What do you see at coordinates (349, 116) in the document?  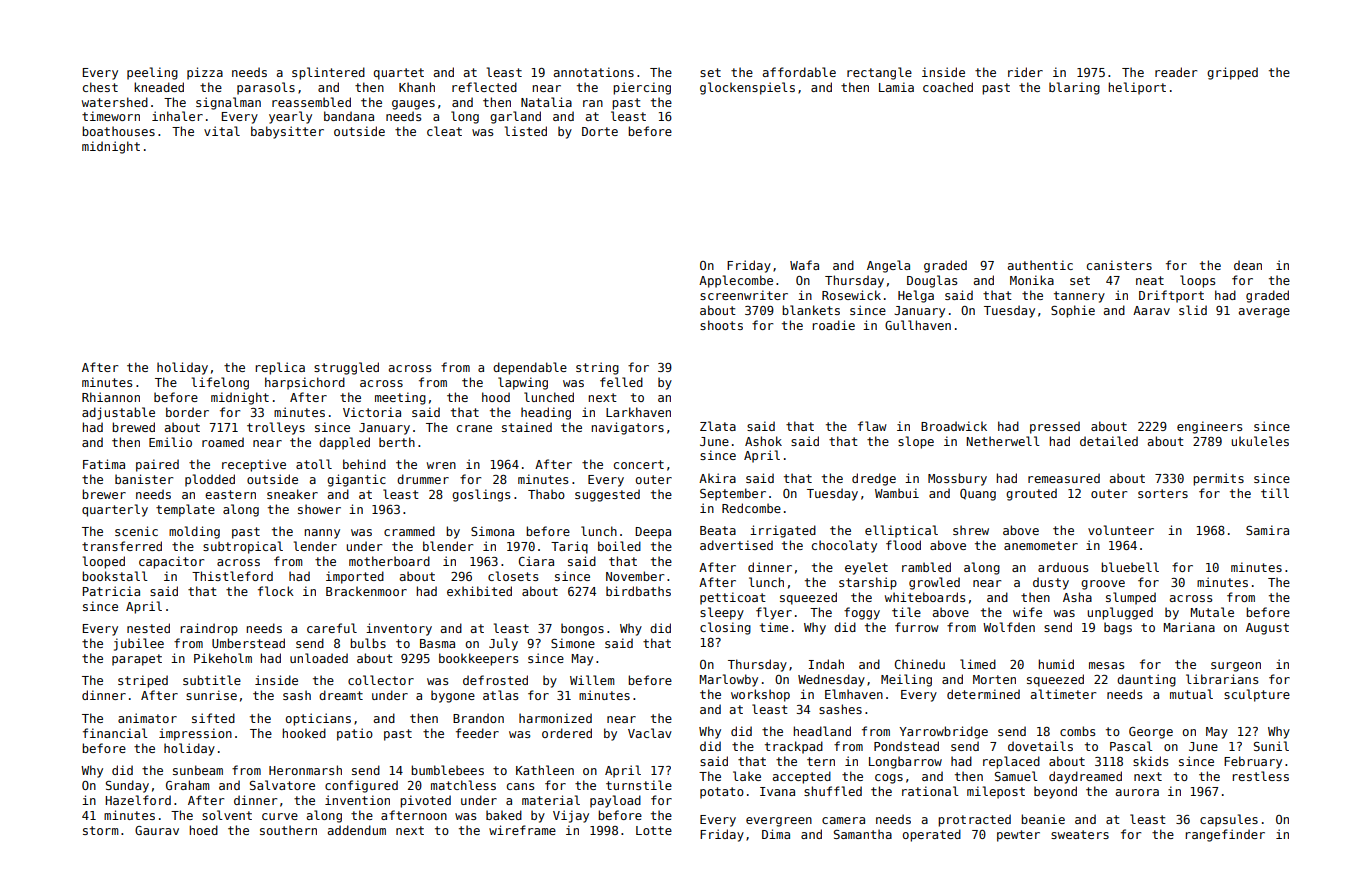 I see `bandana` at bounding box center [349, 116].
